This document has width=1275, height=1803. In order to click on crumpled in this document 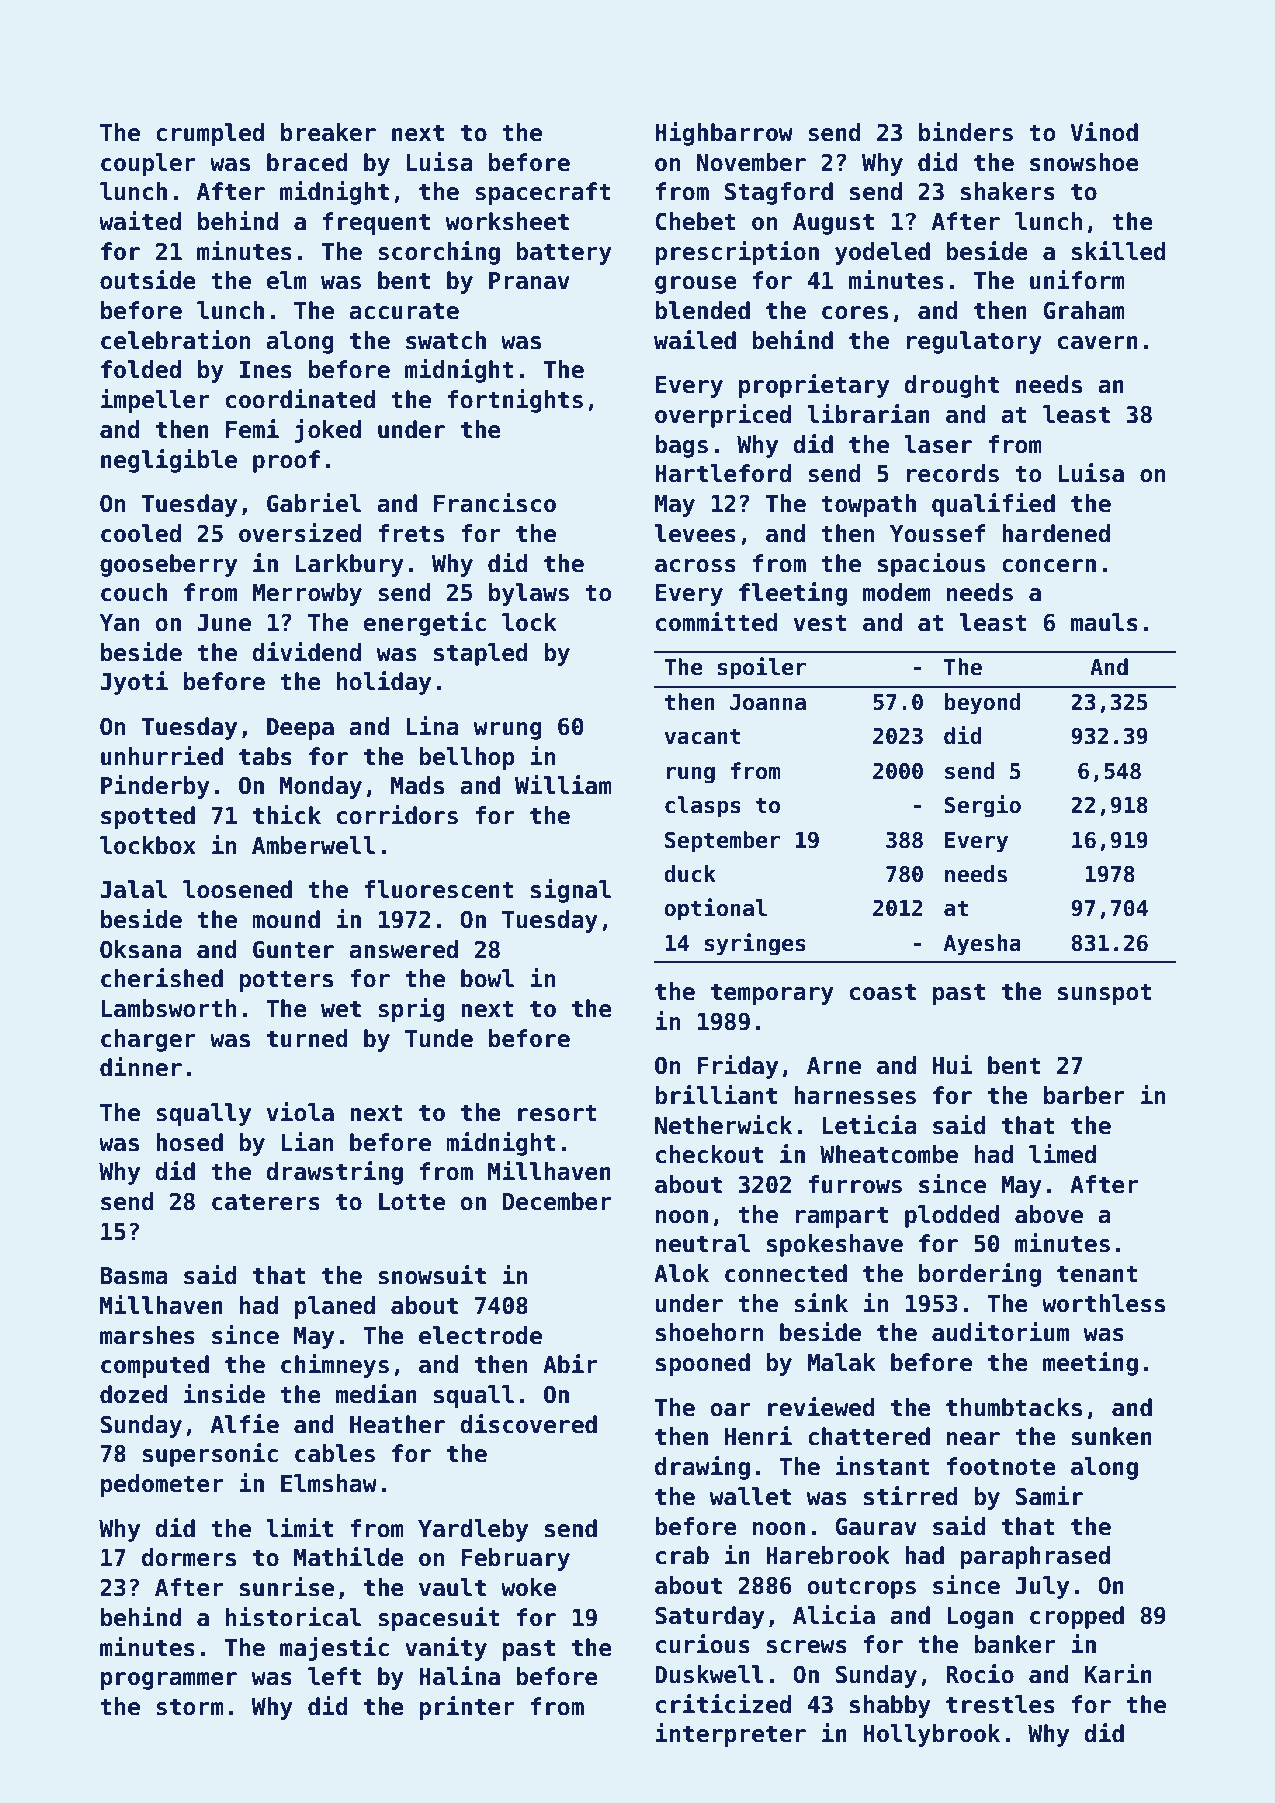, I will do `click(210, 134)`.
